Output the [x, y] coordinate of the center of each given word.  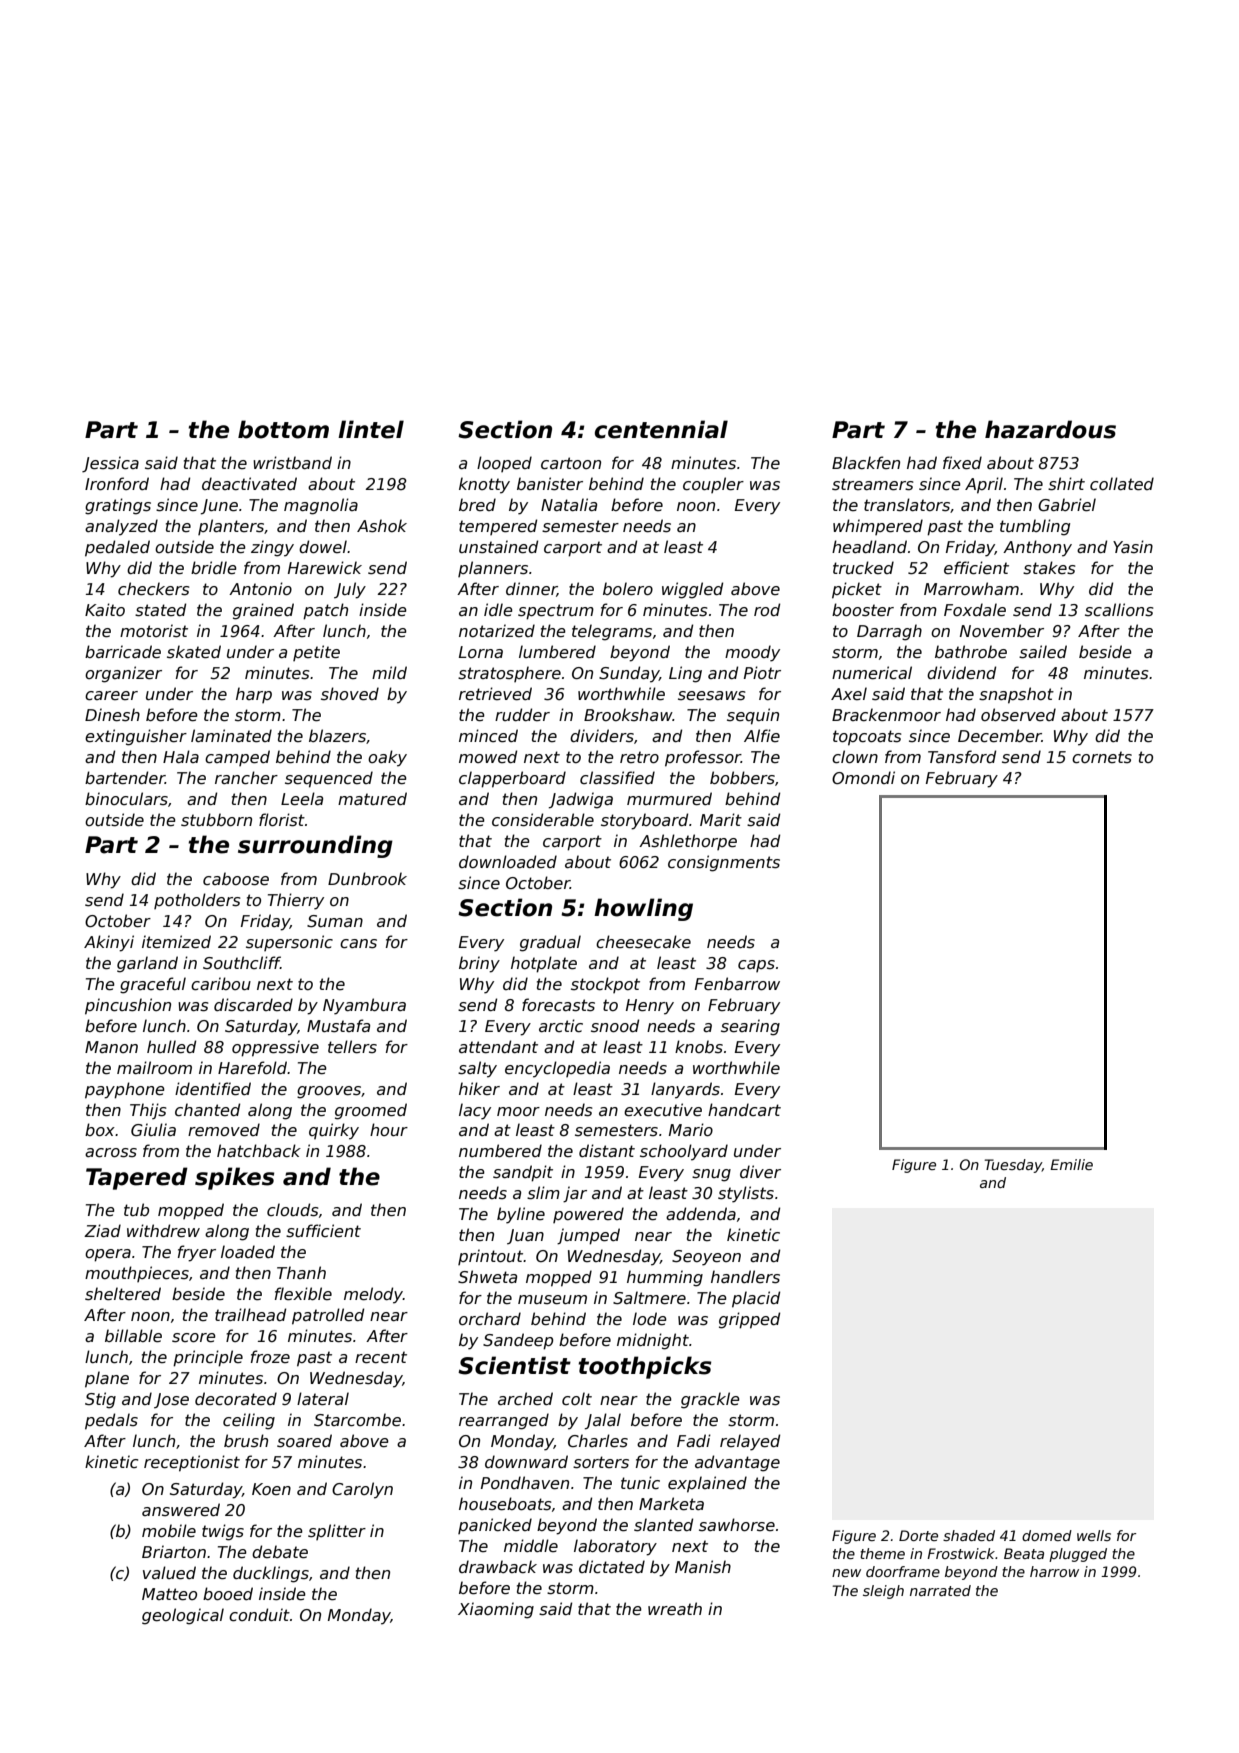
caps [756, 966]
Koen [271, 1489]
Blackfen [866, 463]
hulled [171, 1047]
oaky [387, 758]
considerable [543, 820]
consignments [724, 863]
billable [133, 1336]
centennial [661, 429]
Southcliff [241, 962]
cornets [1102, 757]
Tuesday [1013, 1166]
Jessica [110, 464]
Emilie [1071, 1164]
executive [663, 1110]
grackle [710, 1400]
